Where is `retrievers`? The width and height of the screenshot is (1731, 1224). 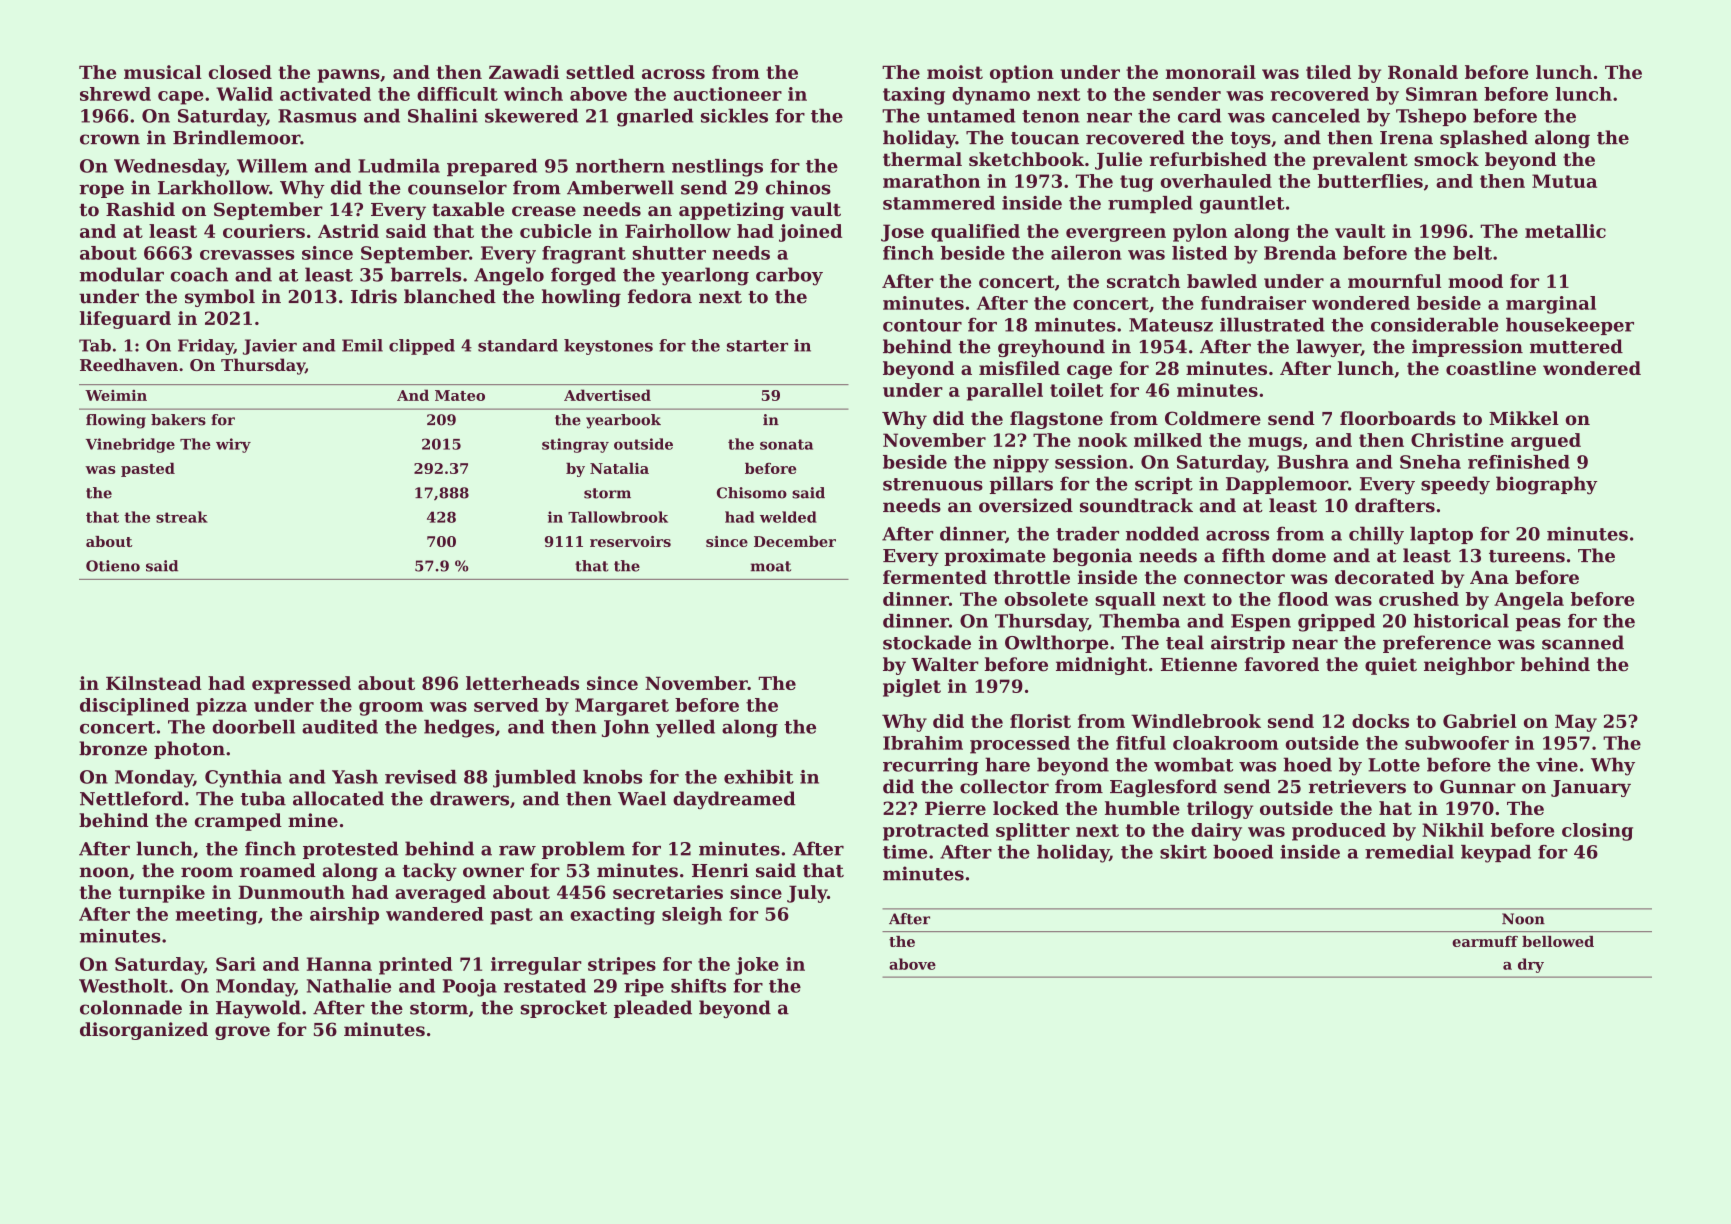 retrievers is located at coordinates (1357, 786).
